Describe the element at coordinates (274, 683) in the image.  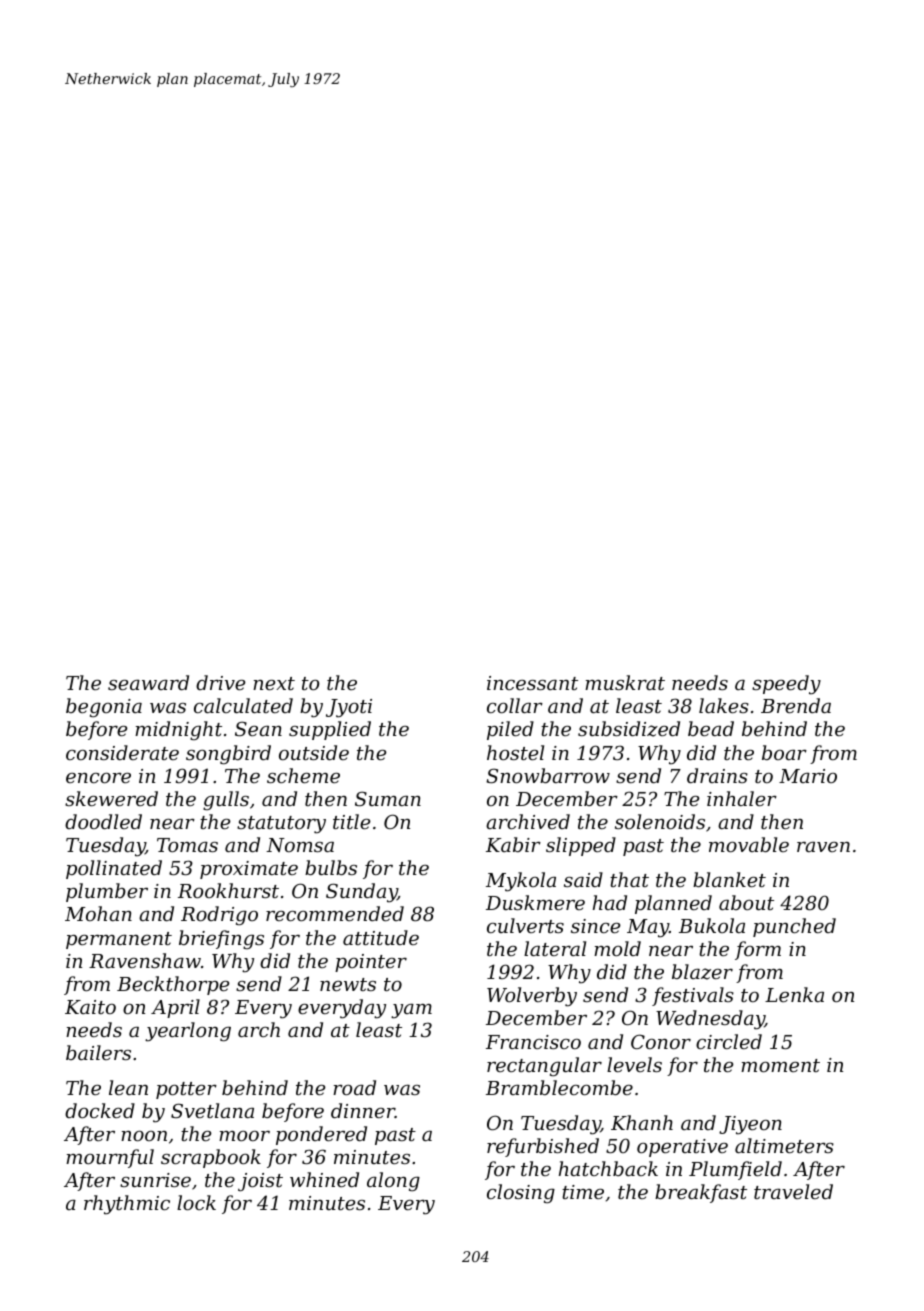
I see `next` at that location.
